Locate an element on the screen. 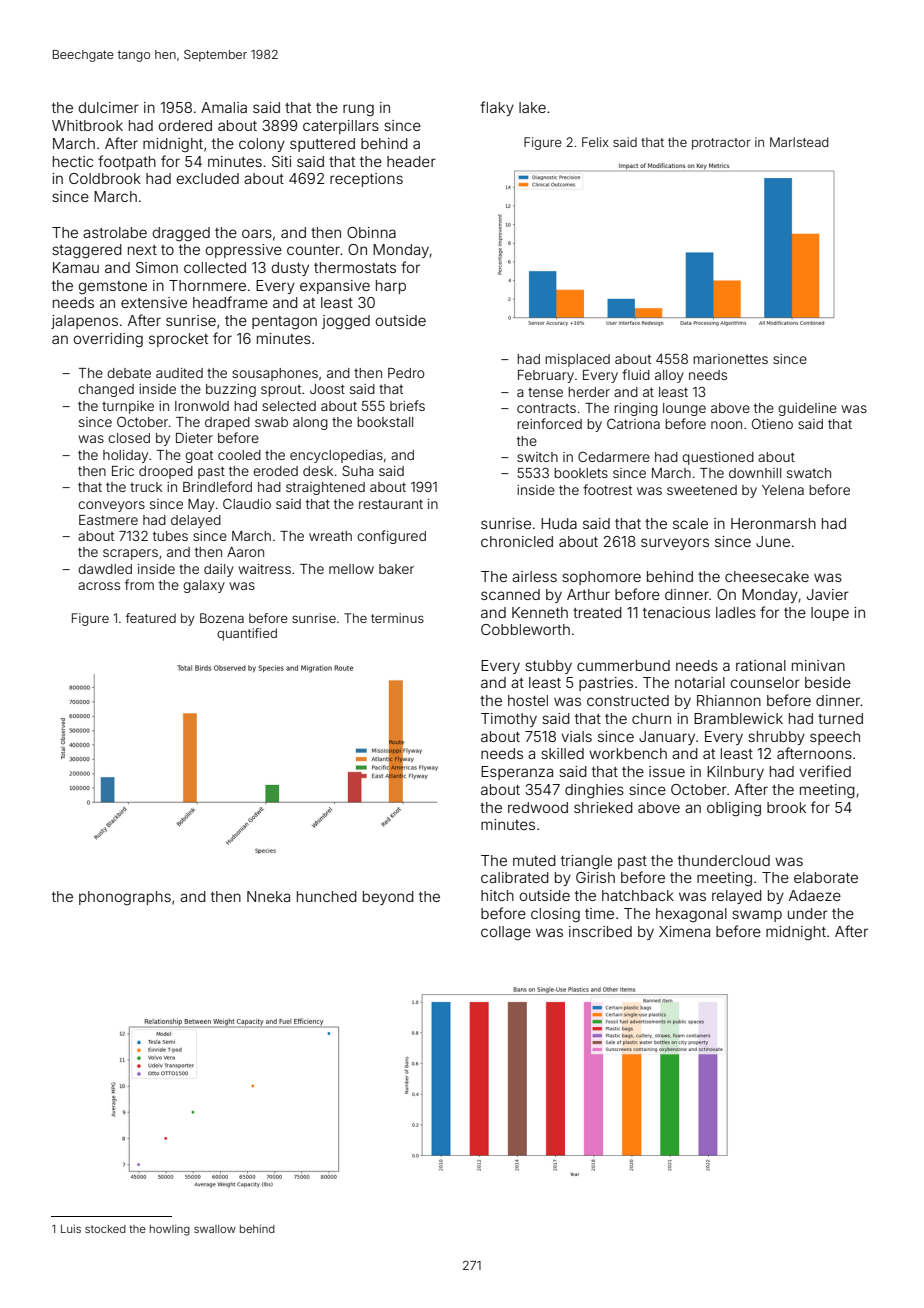 Image resolution: width=924 pixels, height=1308 pixels. dulcimer is located at coordinates (108, 107).
